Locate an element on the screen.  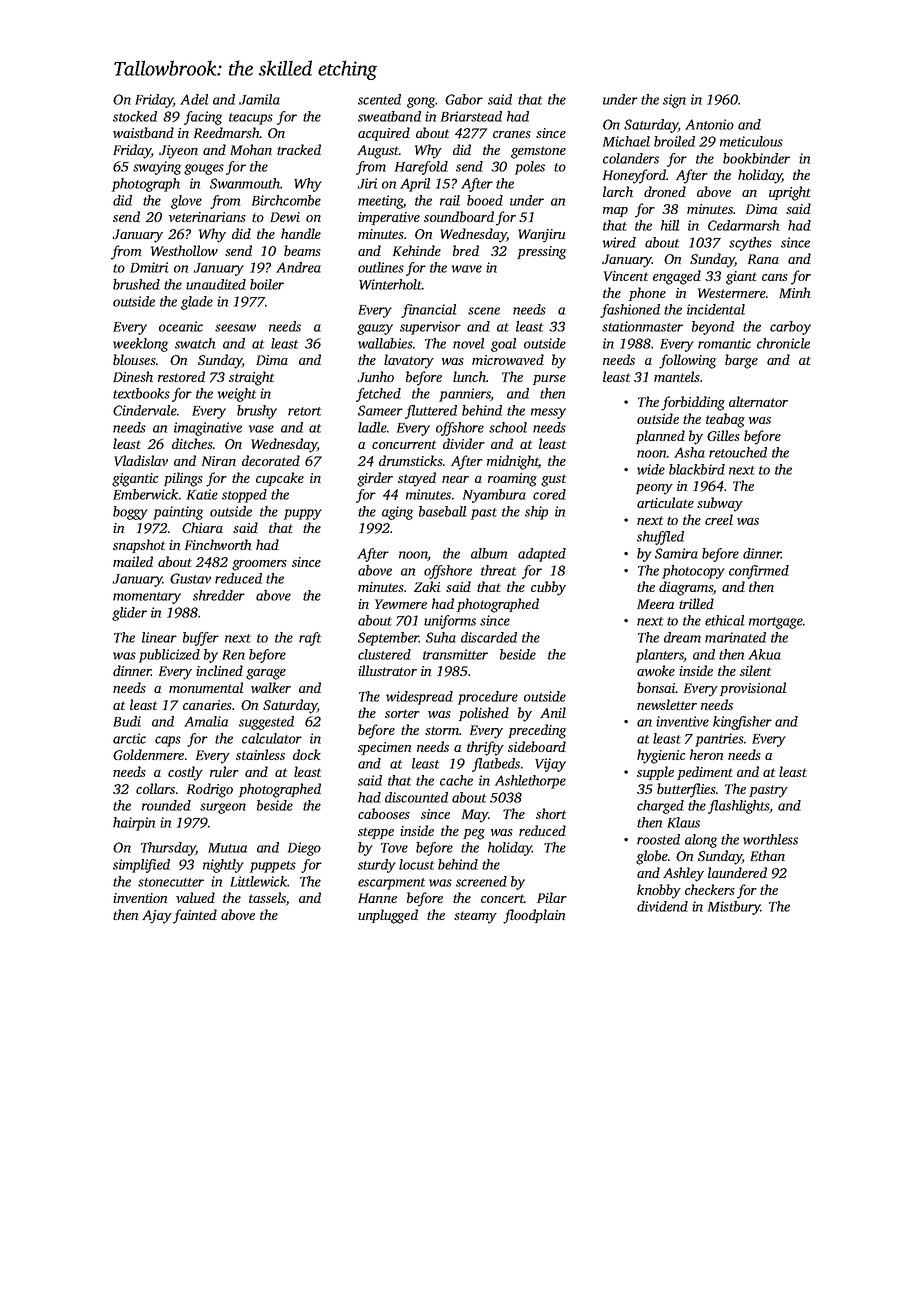
stopped is located at coordinates (244, 496).
